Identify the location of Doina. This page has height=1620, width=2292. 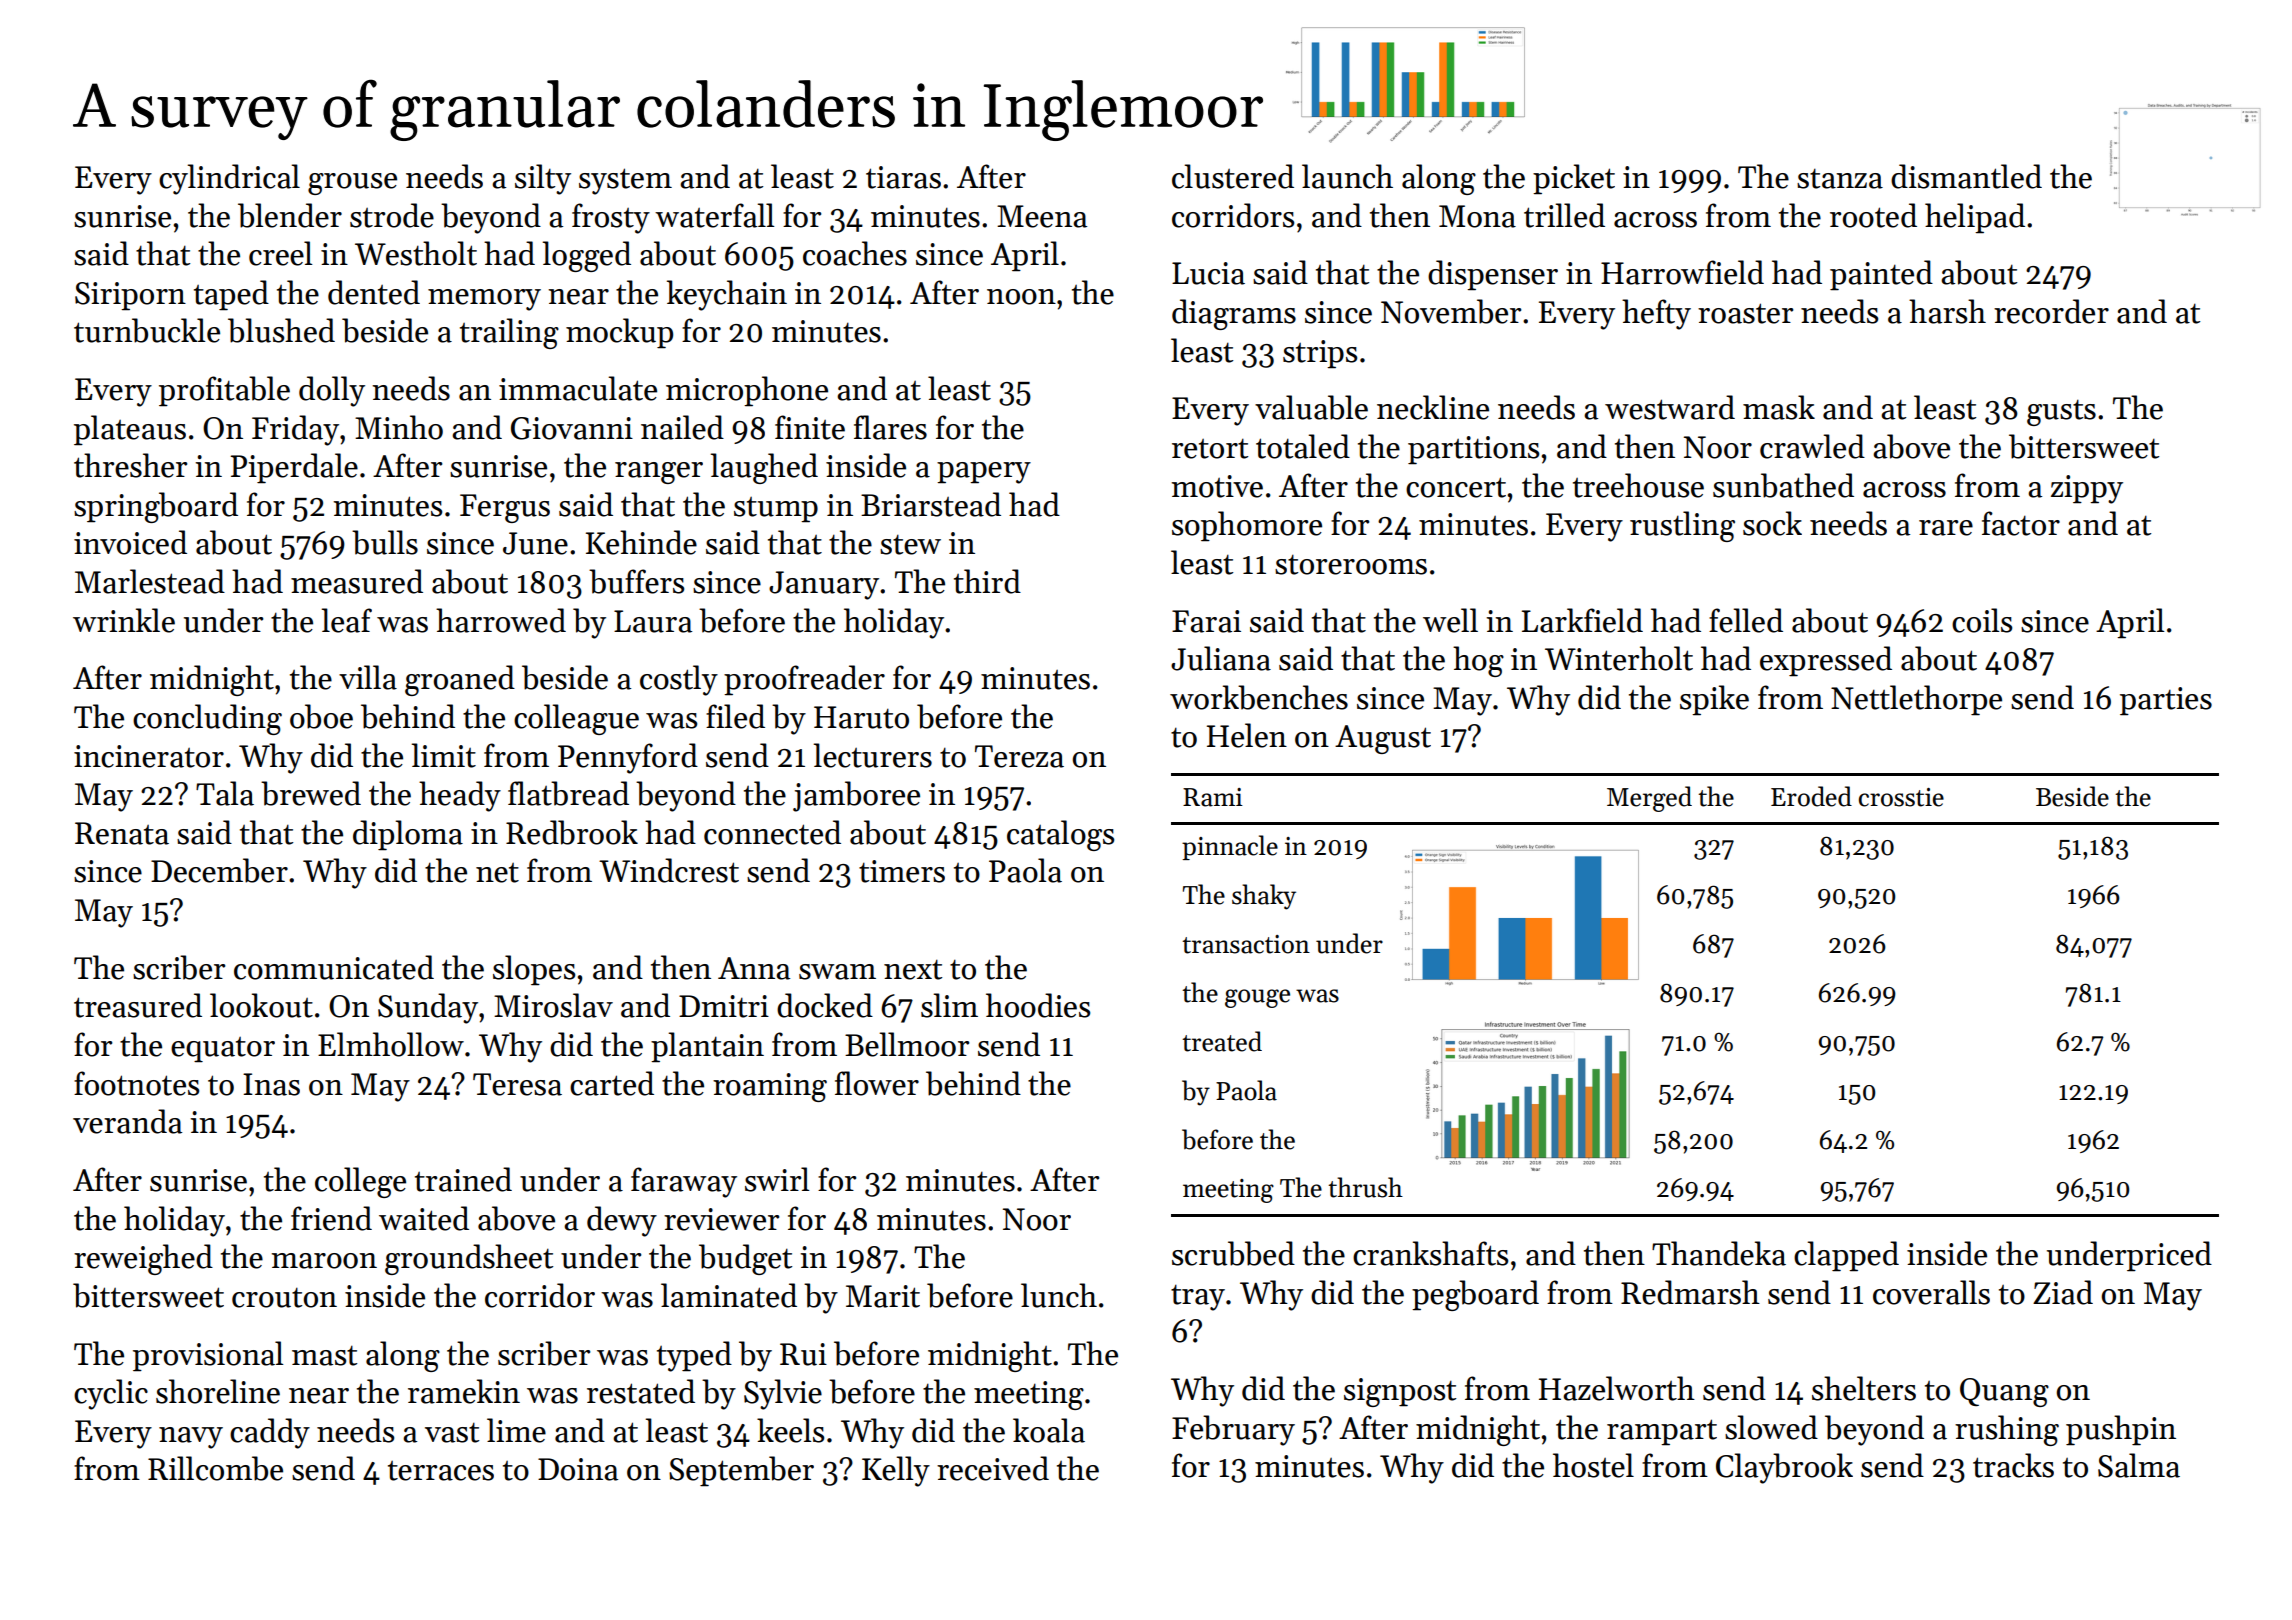
(578, 1469).
